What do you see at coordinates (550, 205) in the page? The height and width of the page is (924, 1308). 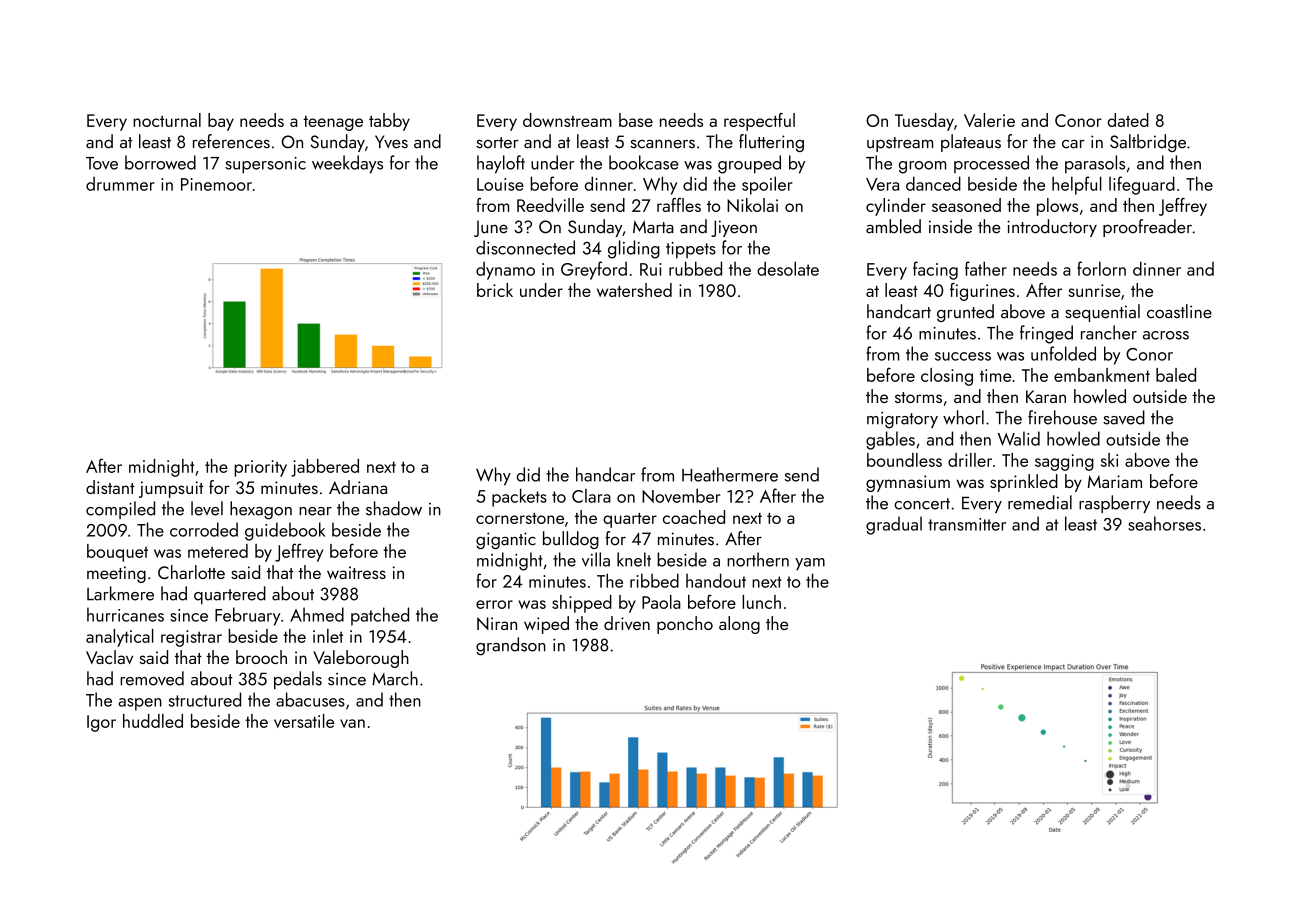 I see `Reedville` at bounding box center [550, 205].
